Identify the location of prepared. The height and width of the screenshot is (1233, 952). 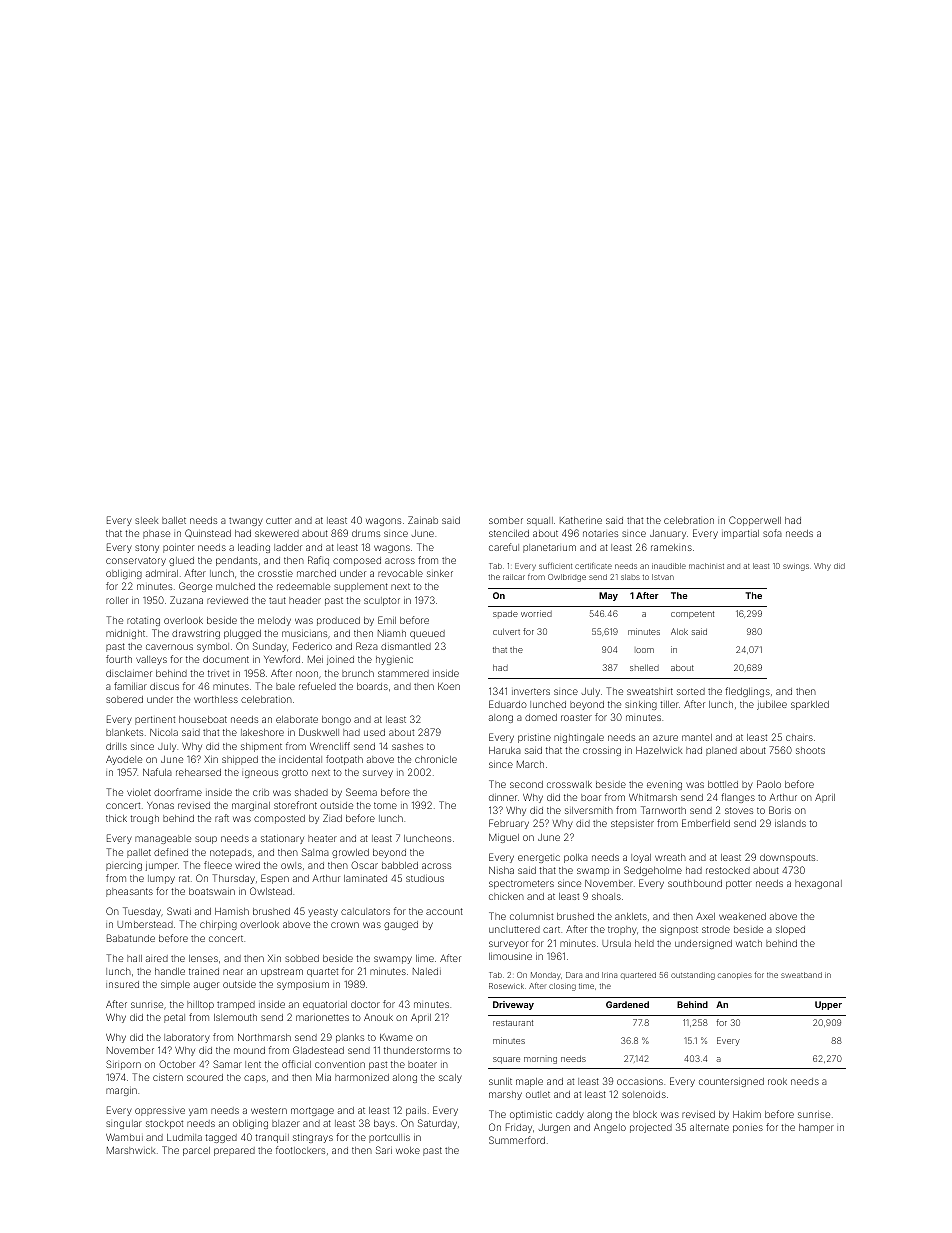
(234, 1151).
